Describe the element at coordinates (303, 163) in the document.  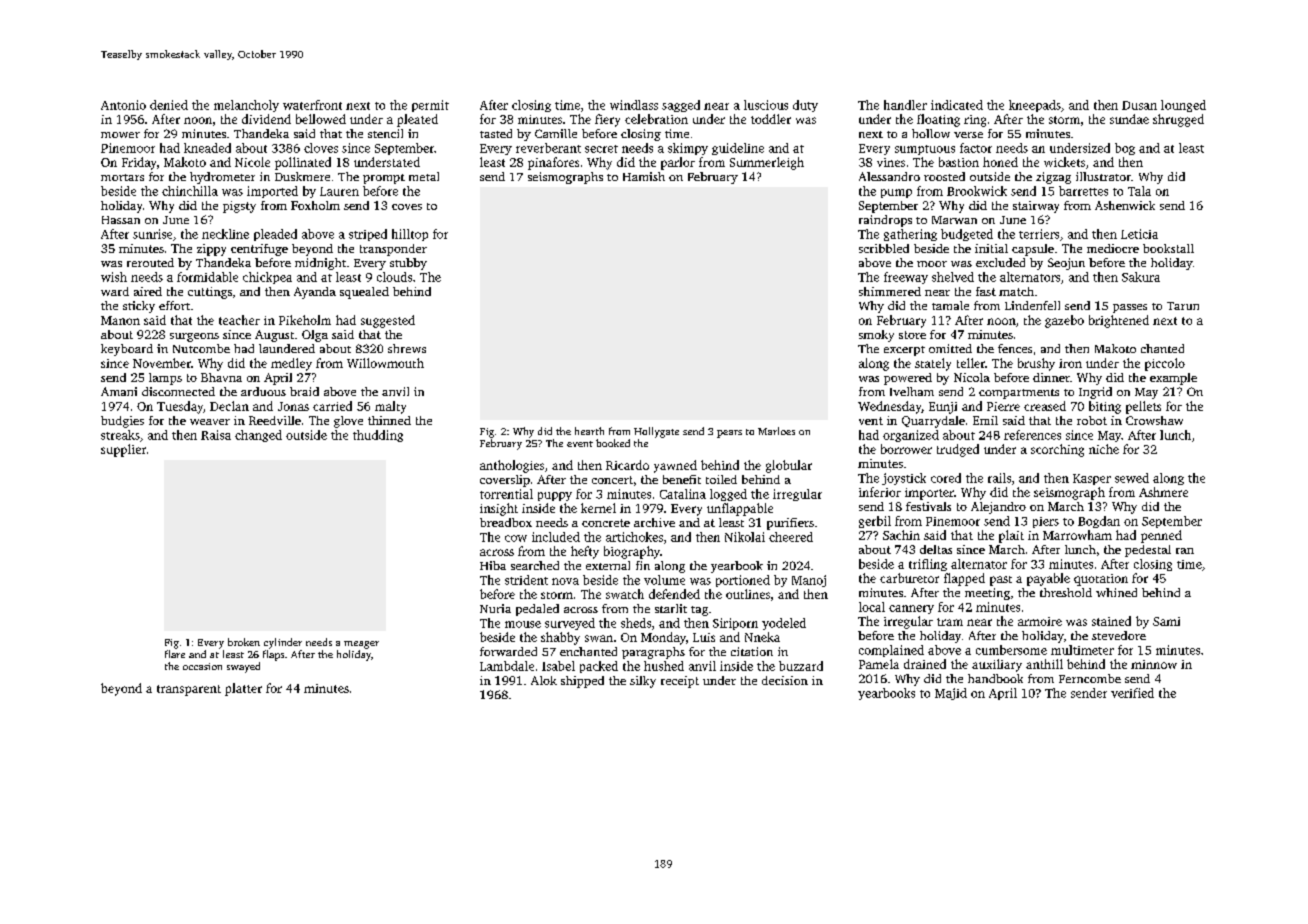
I see `pollinated` at that location.
